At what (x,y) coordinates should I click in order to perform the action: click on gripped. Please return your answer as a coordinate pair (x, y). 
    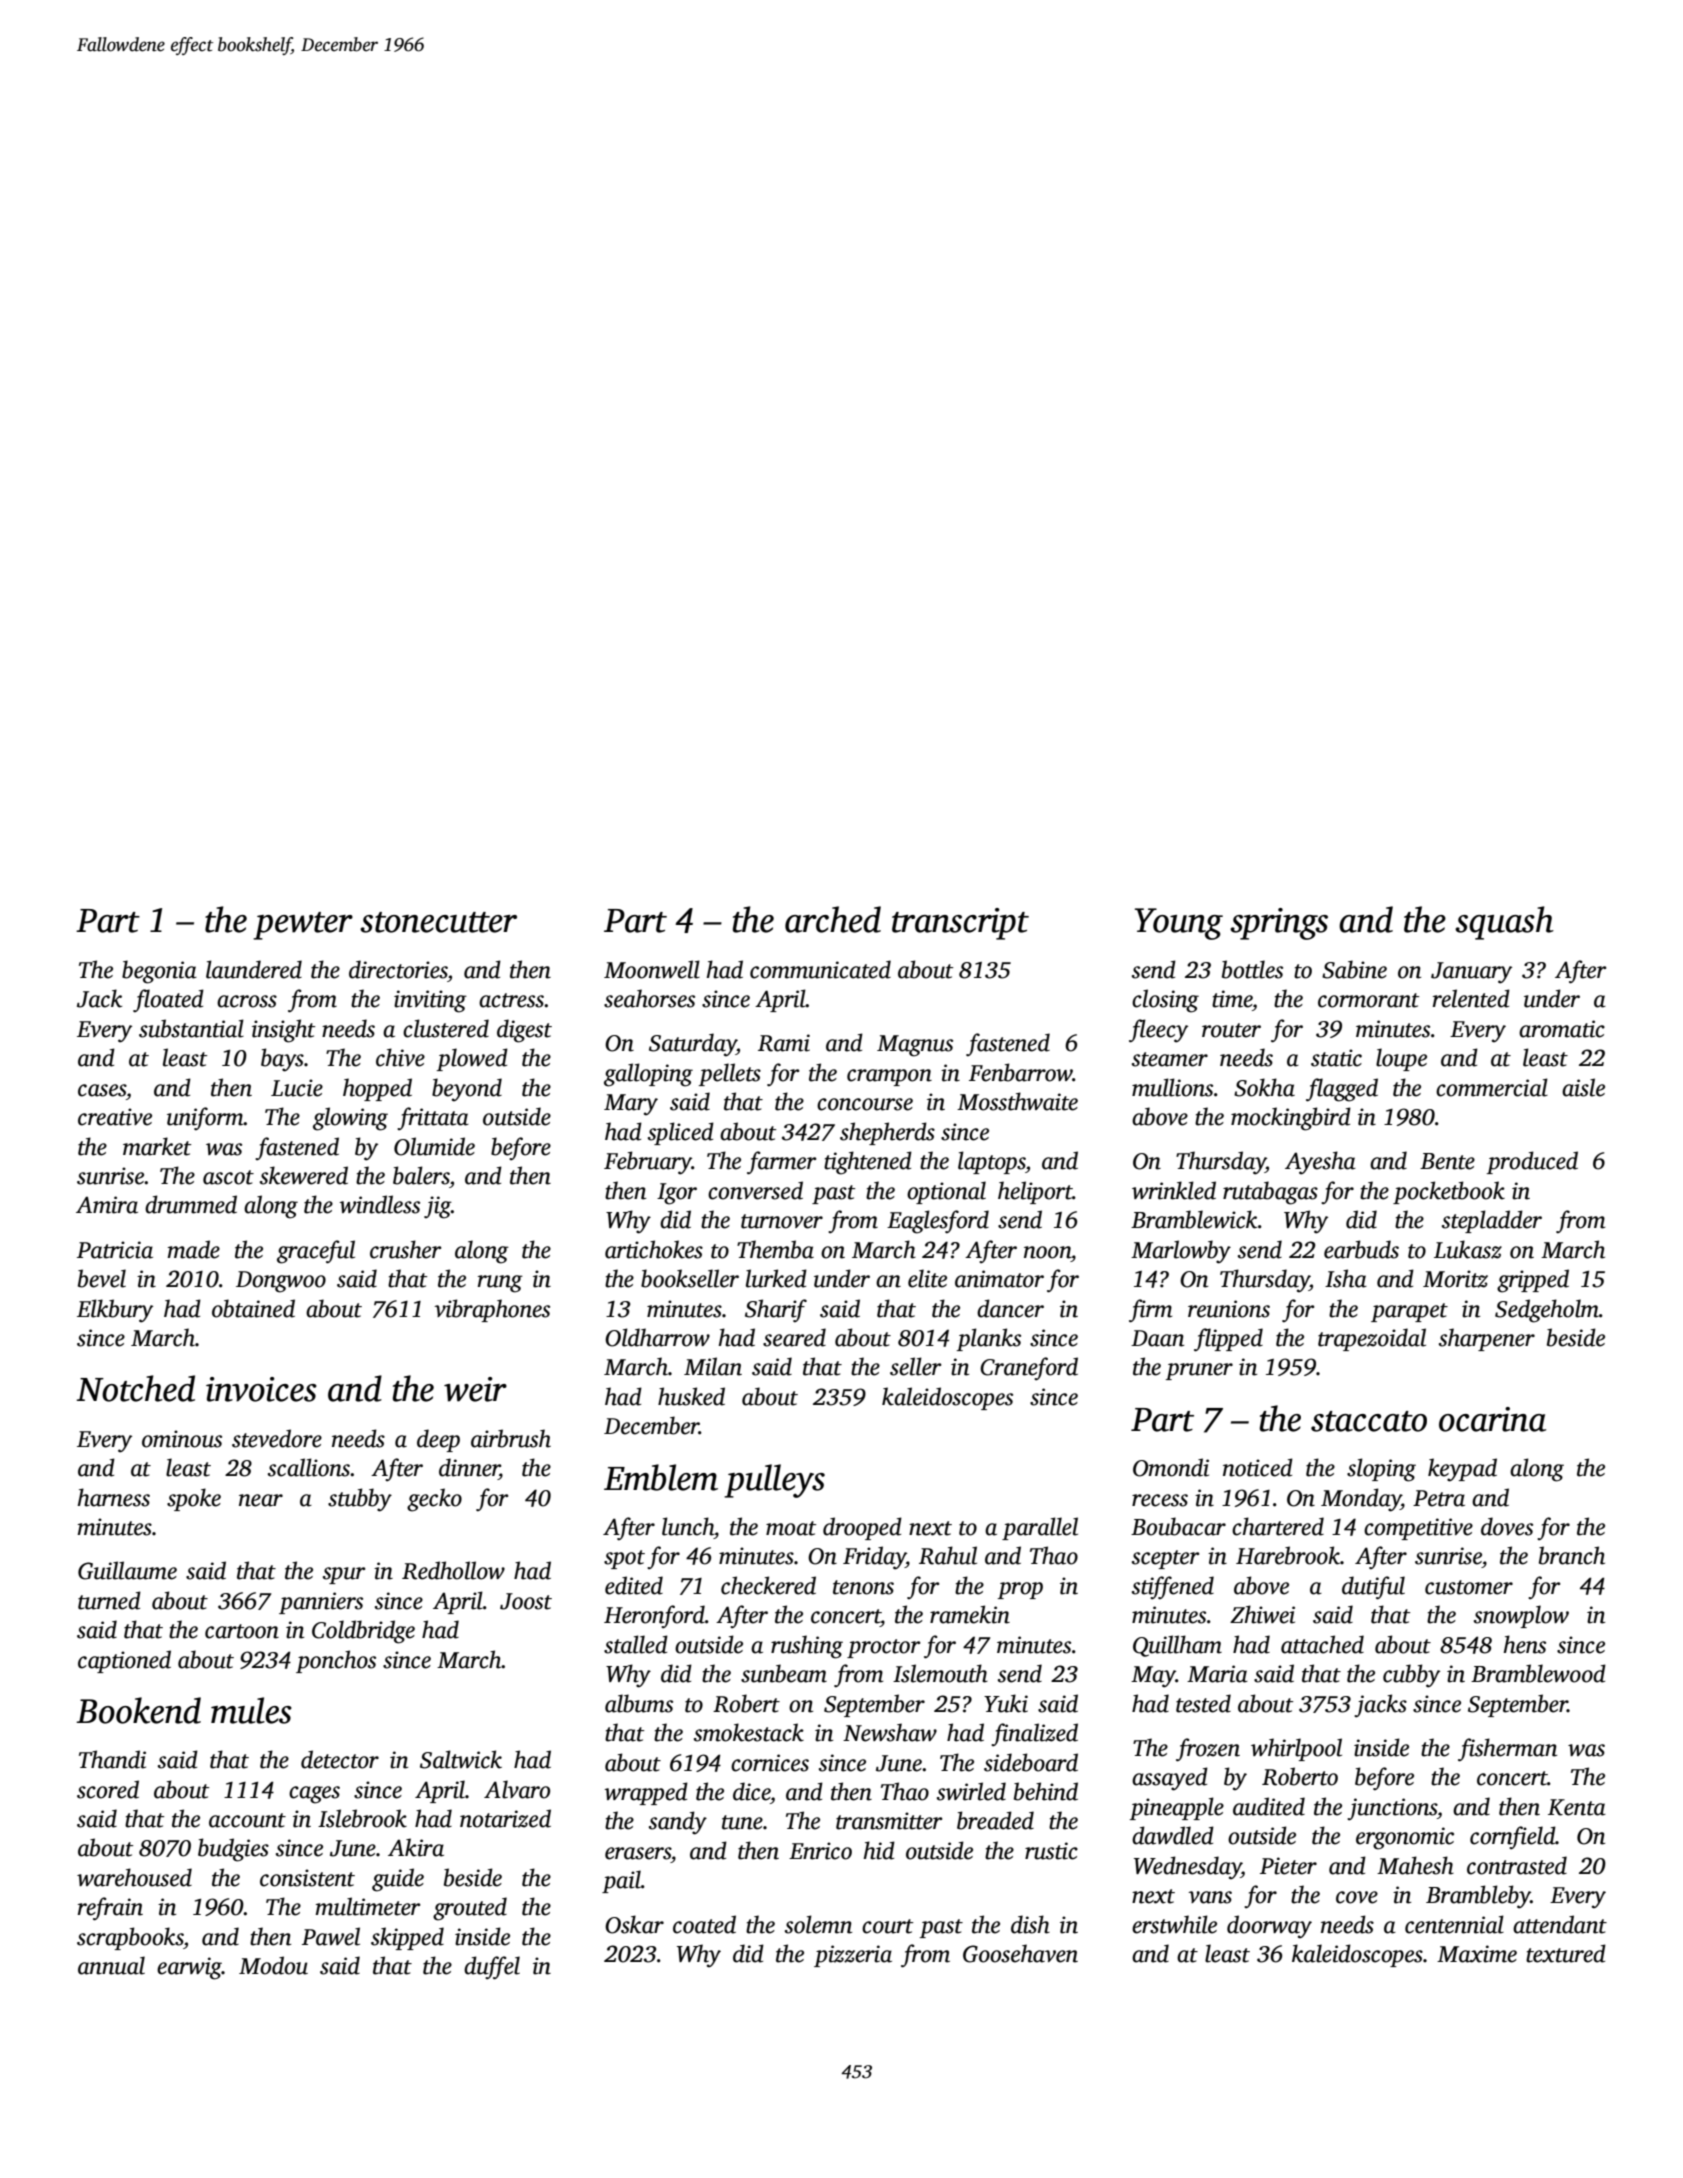
    Looking at the image, I should click on (1533, 1281).
